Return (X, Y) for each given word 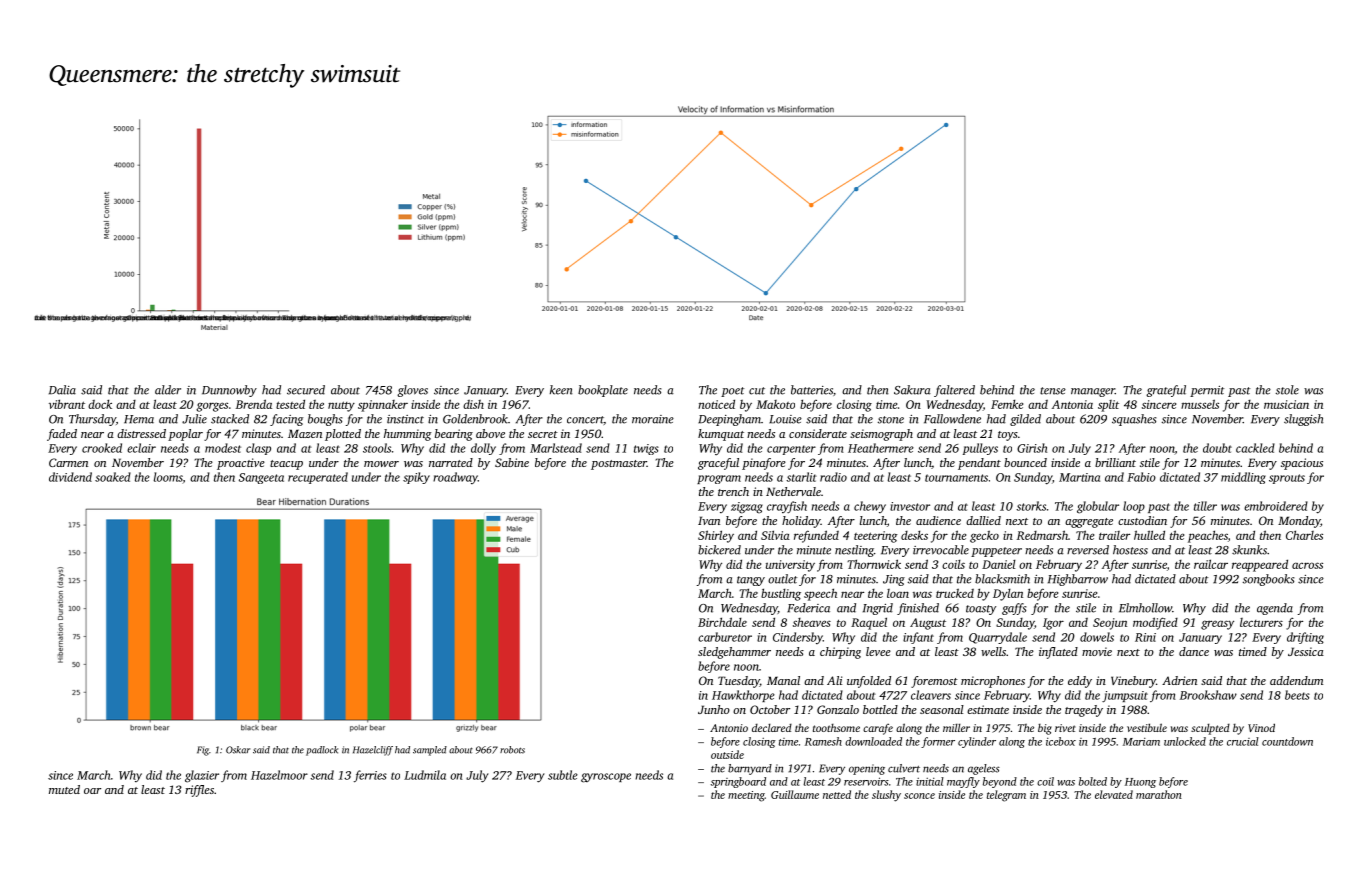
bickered (719, 550)
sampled (430, 751)
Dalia (62, 390)
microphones (993, 682)
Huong (1140, 783)
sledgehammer (734, 653)
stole (1287, 390)
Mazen (305, 433)
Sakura (912, 390)
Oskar (238, 750)
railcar (1211, 564)
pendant (979, 464)
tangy (751, 581)
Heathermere (881, 448)
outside (727, 754)
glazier (202, 776)
